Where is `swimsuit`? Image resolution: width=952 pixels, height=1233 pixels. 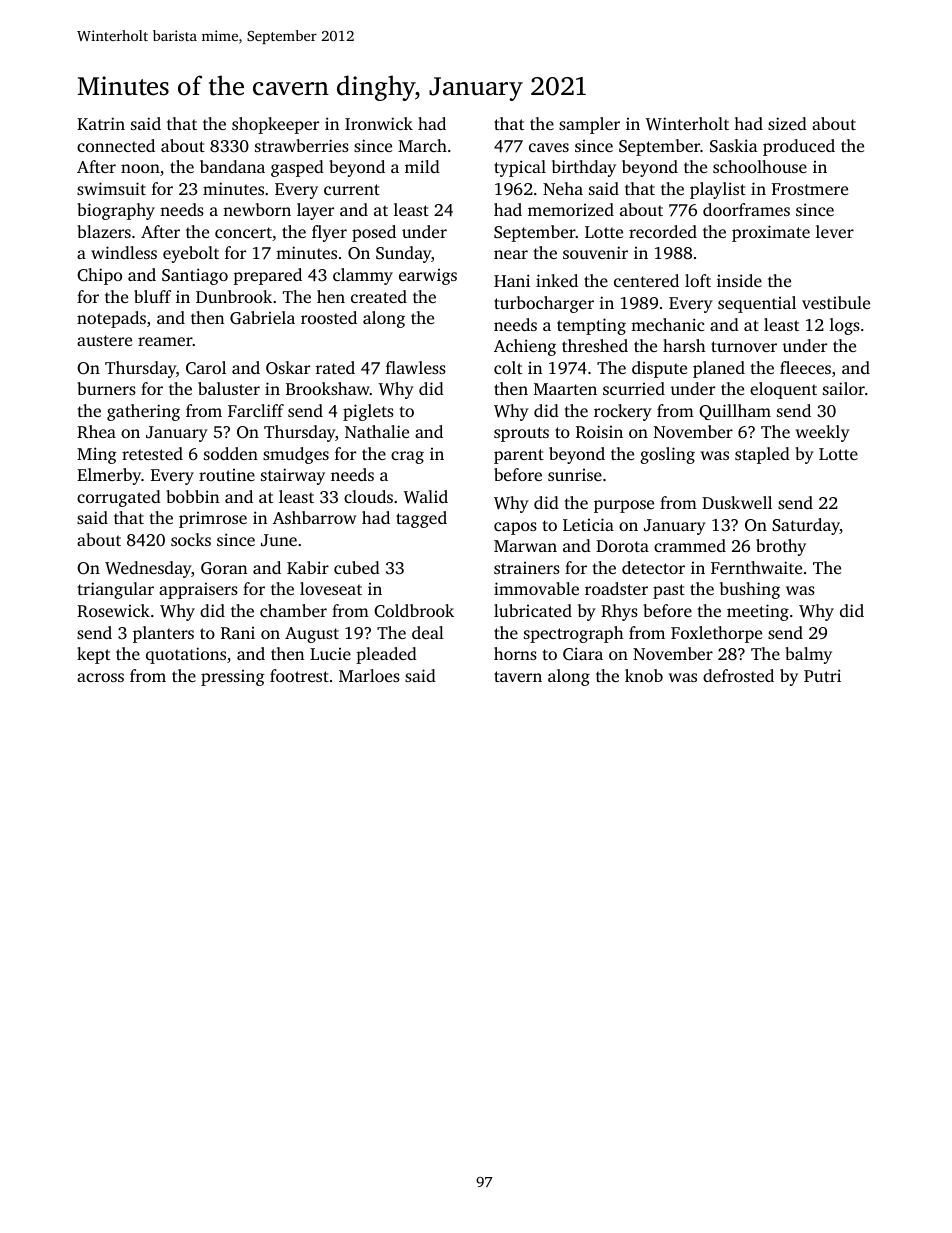
swimsuit is located at coordinates (111, 188).
